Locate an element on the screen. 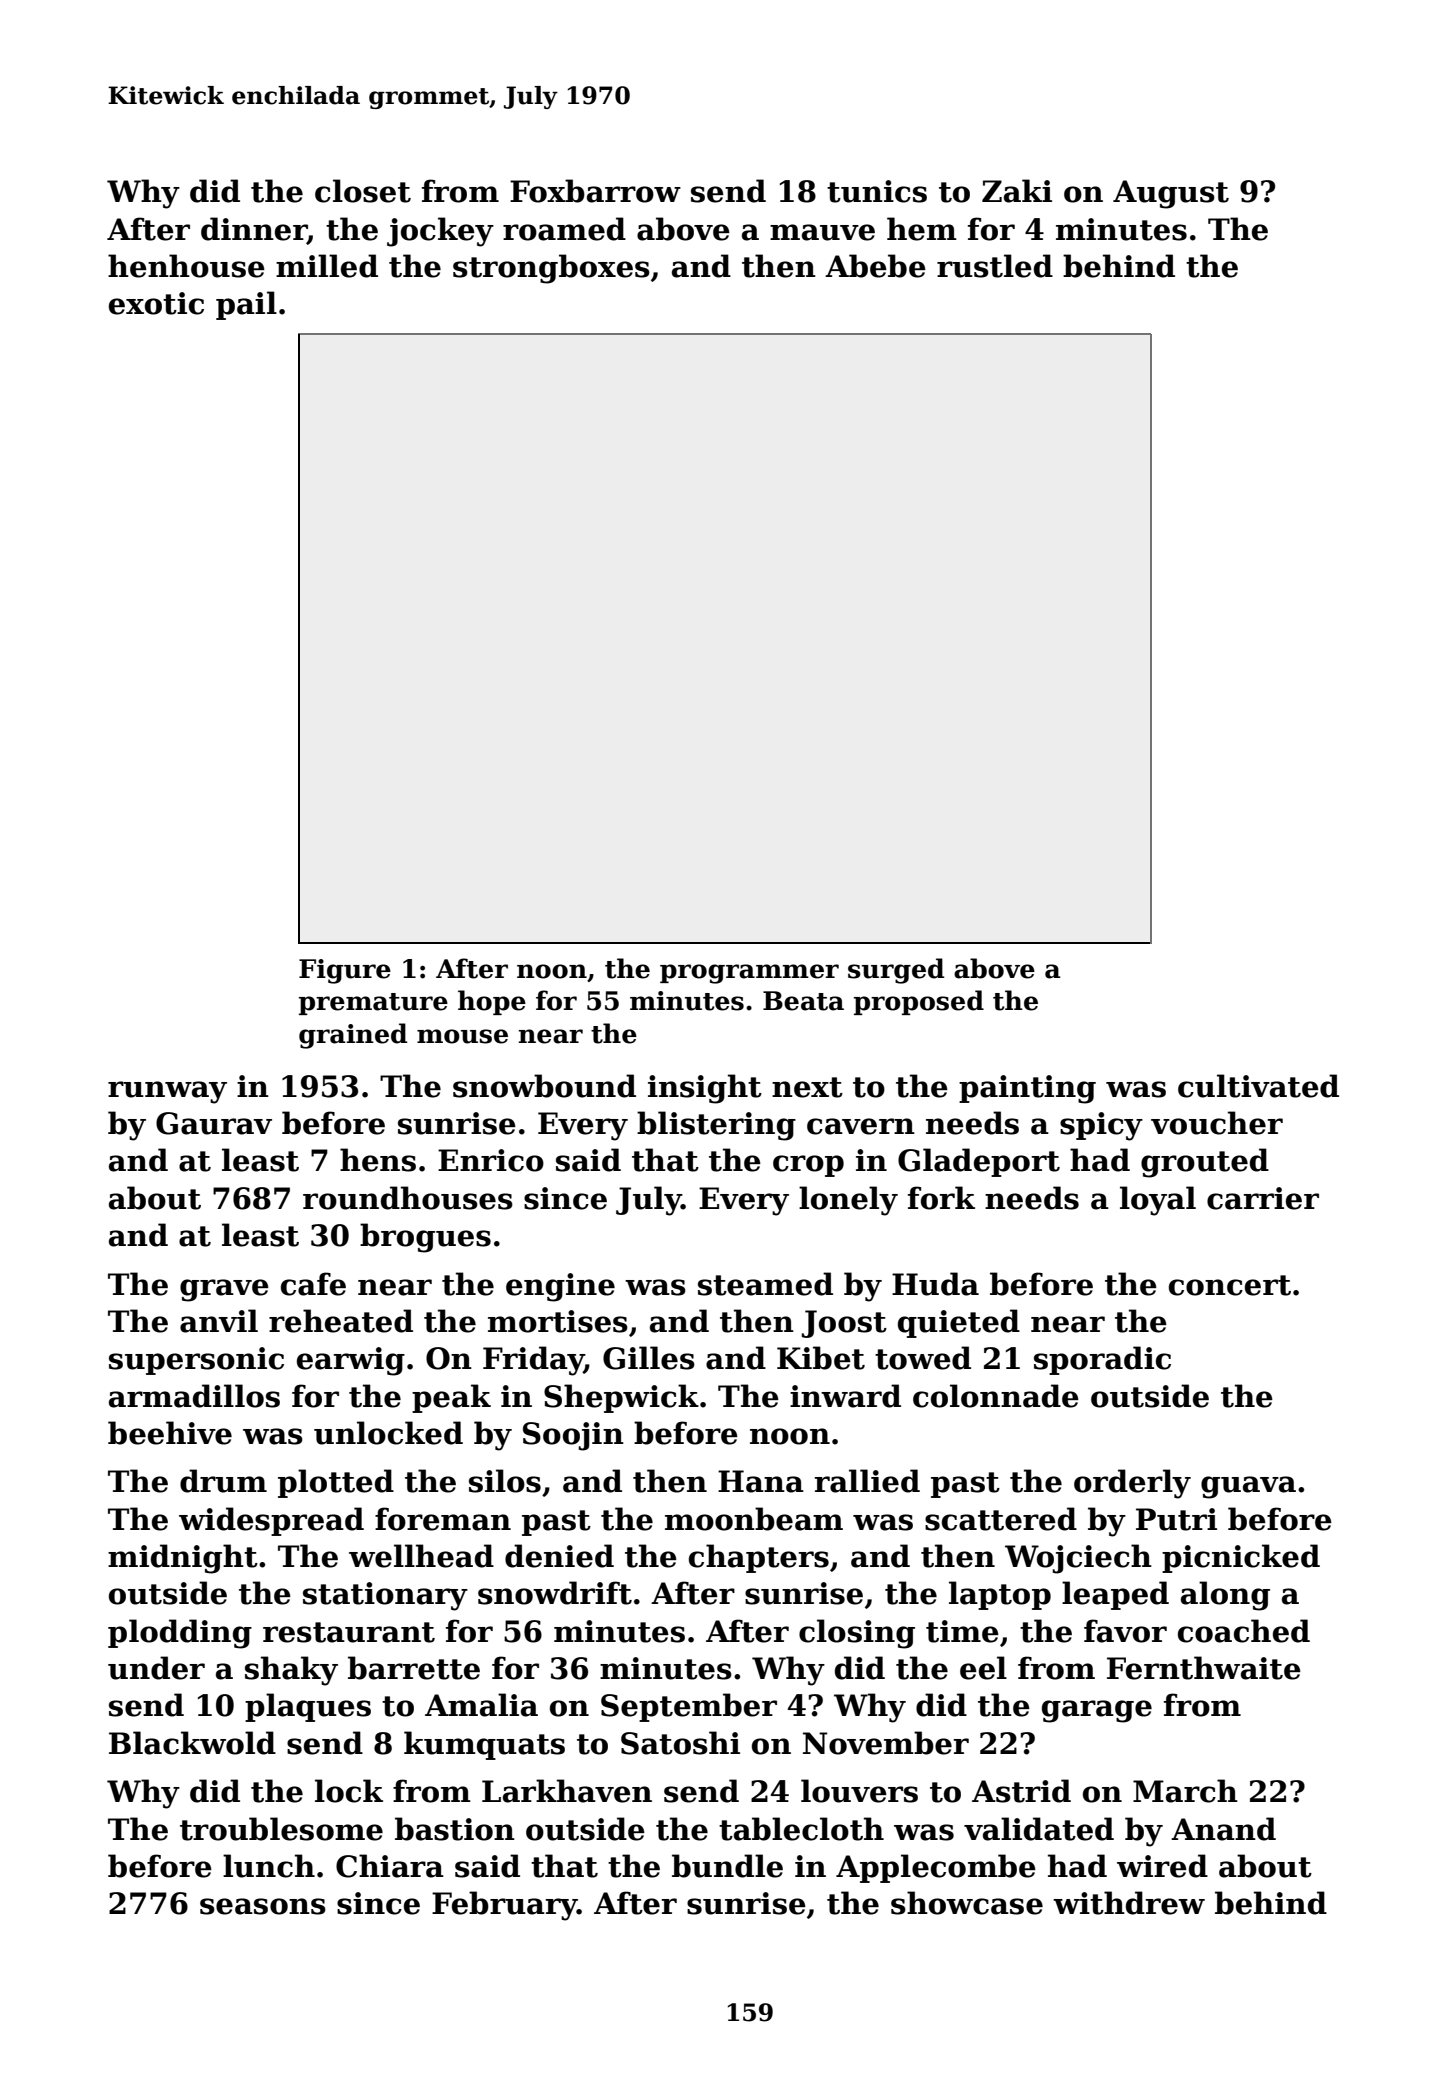 The height and width of the screenshot is (2100, 1450). Abebe is located at coordinates (875, 266).
